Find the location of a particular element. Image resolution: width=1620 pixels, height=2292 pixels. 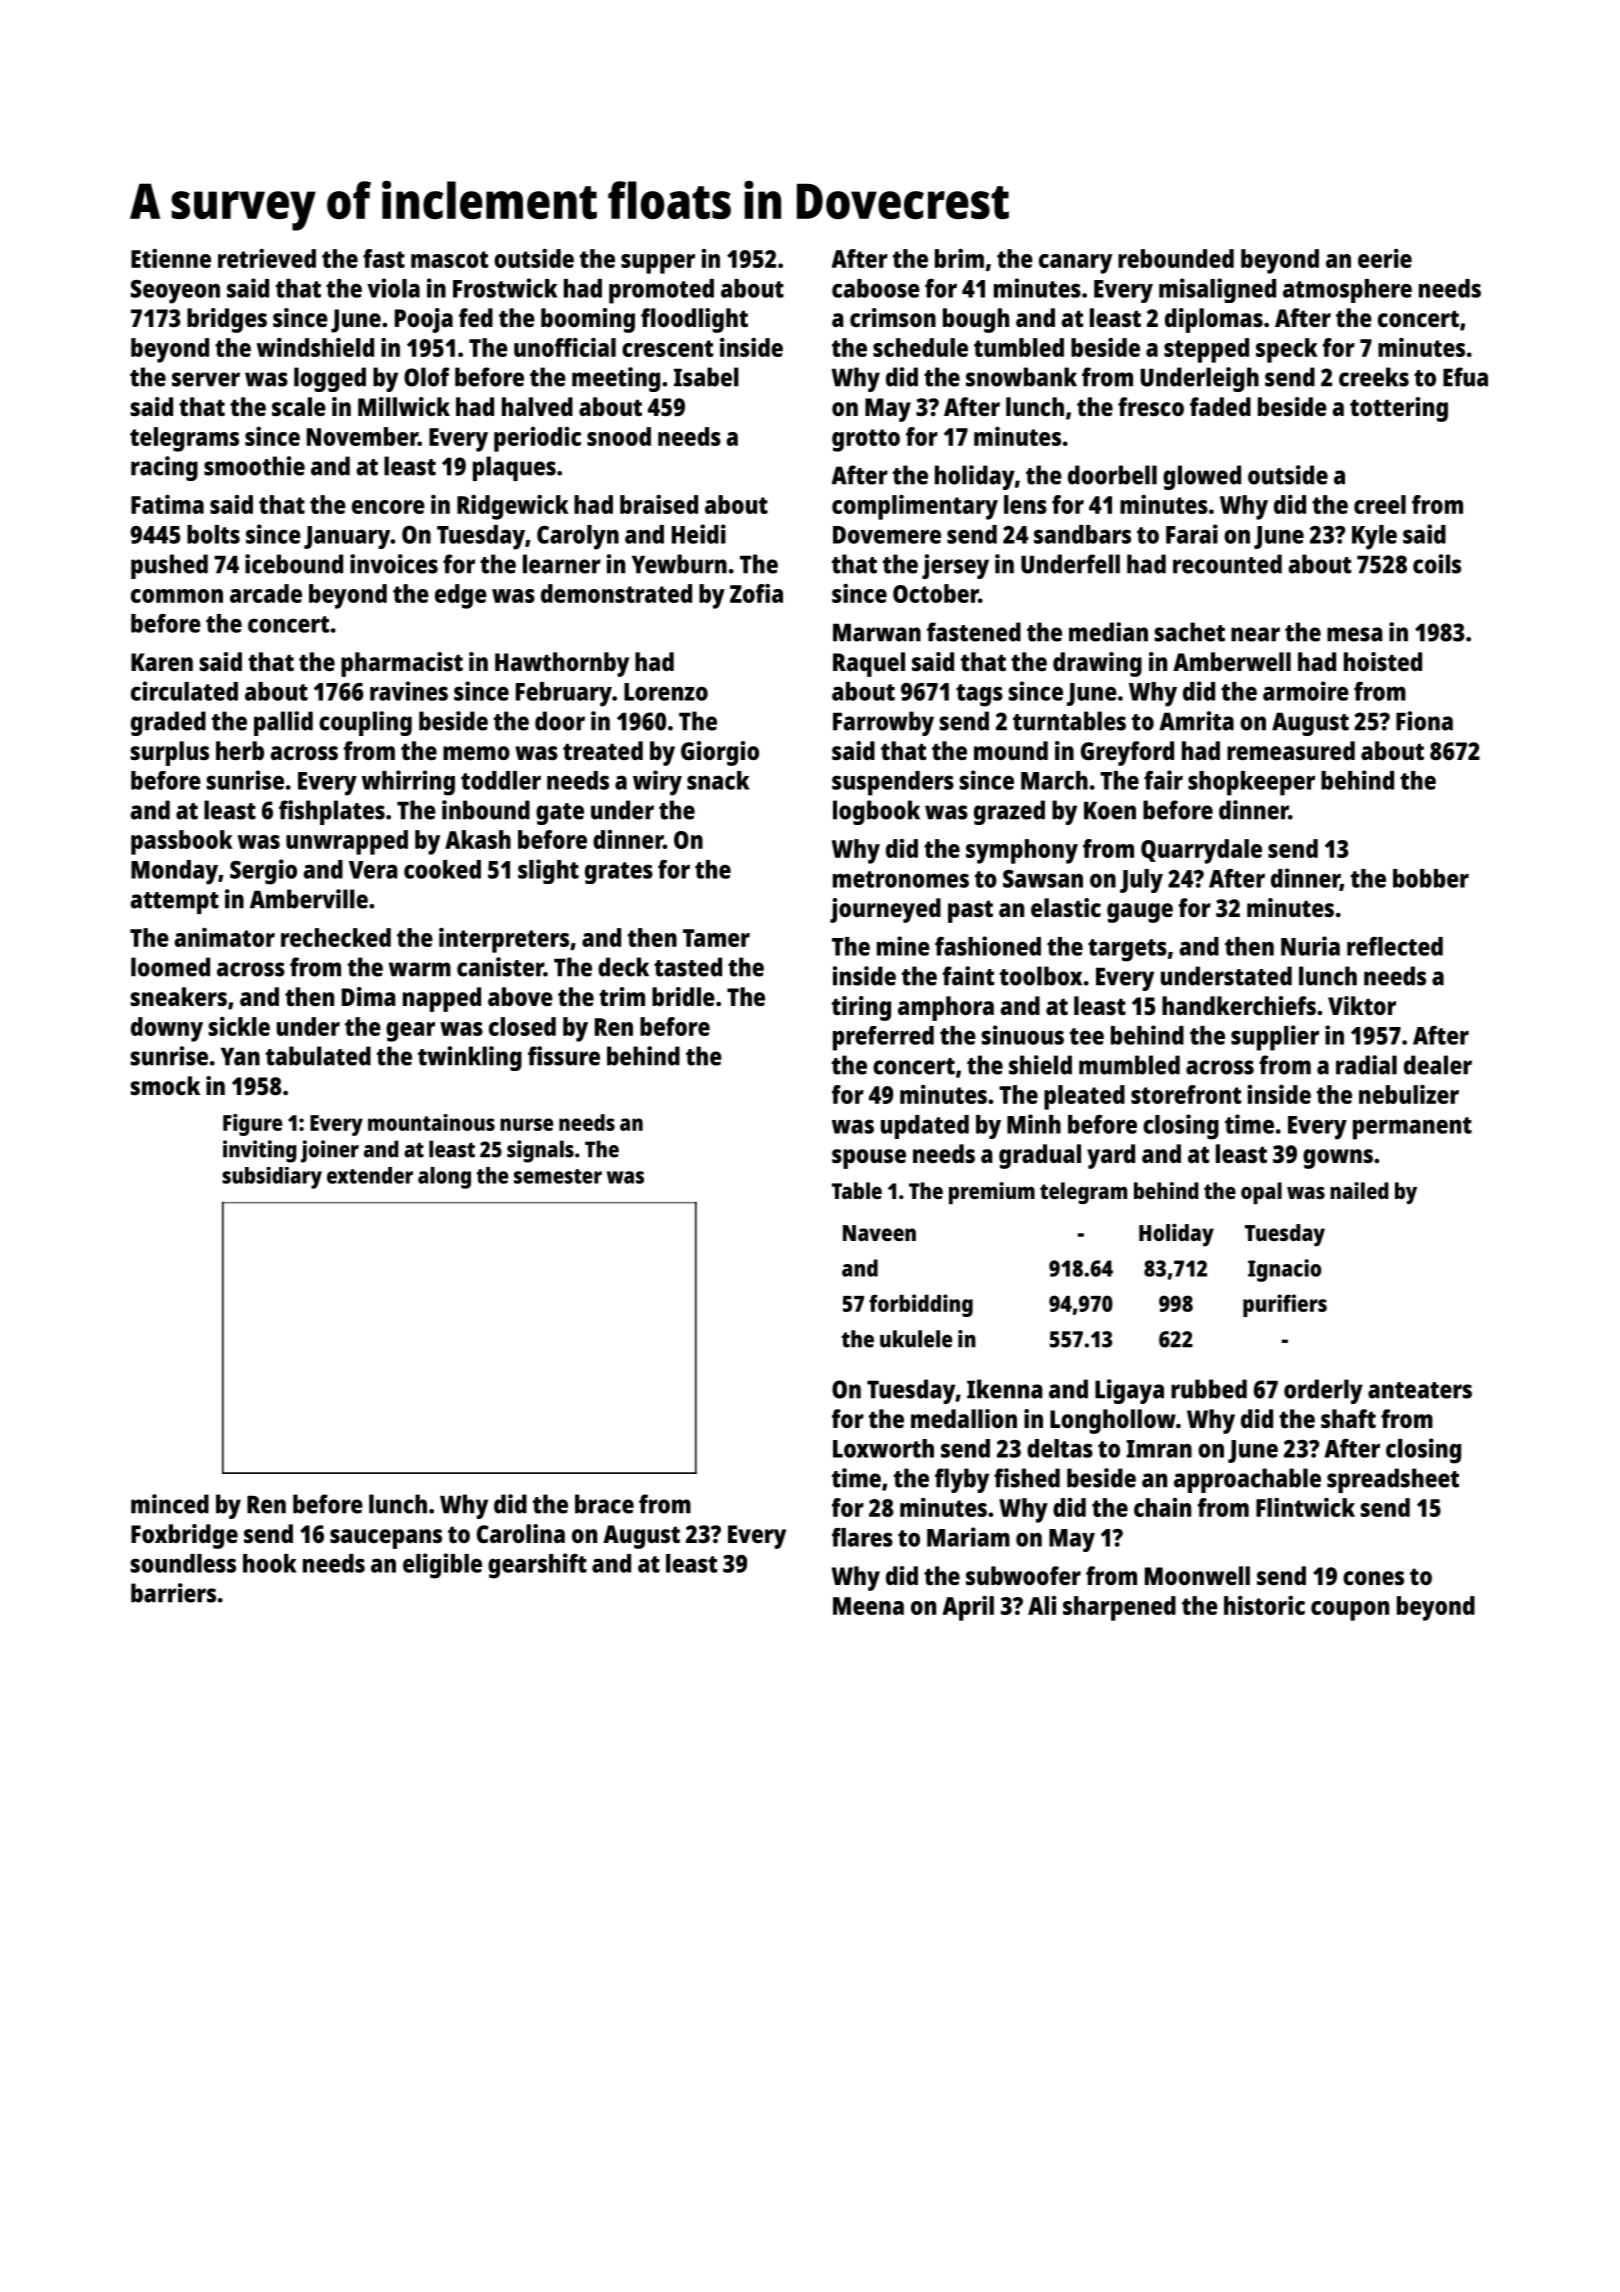

targets is located at coordinates (1127, 950).
